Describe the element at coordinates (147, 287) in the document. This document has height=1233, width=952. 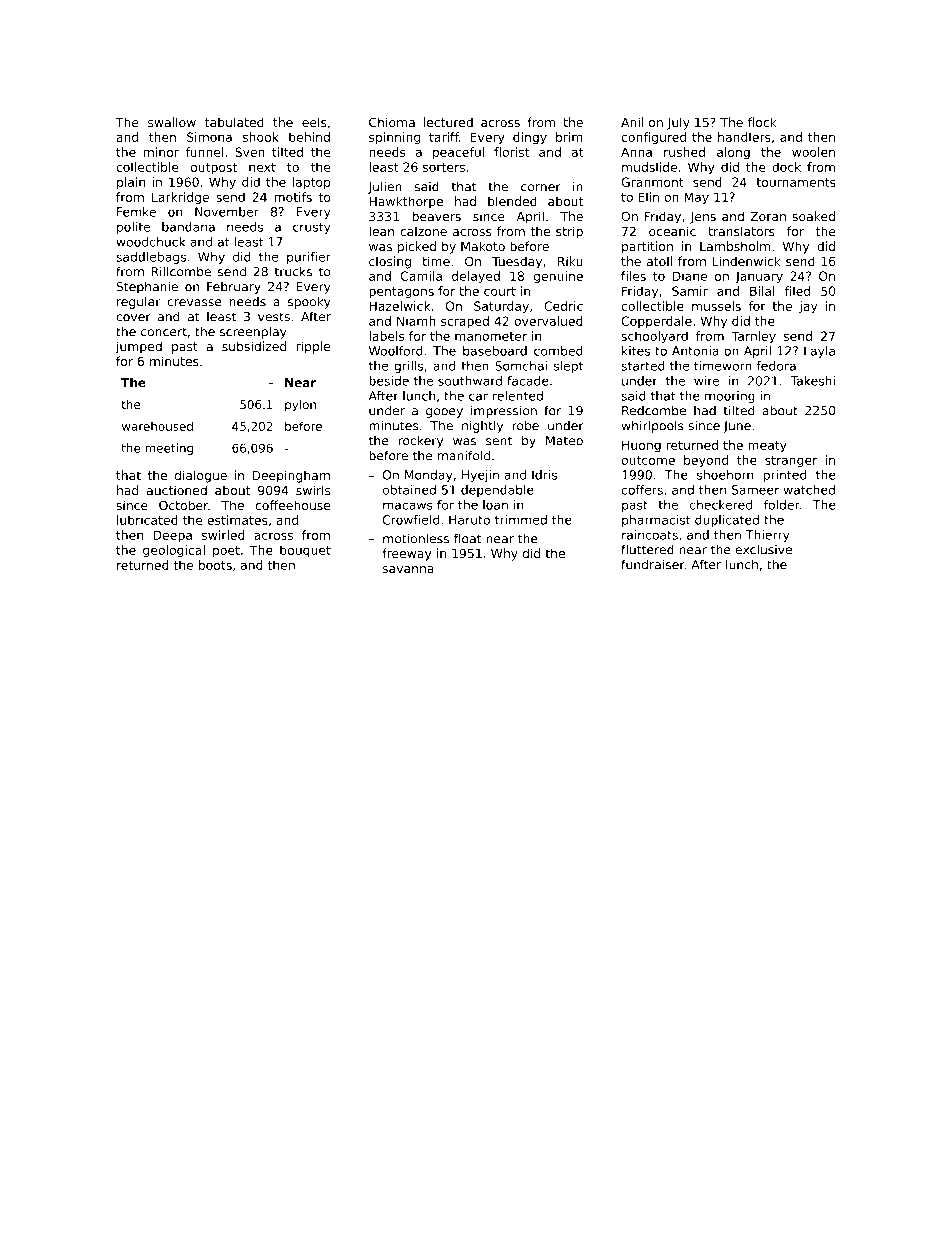
I see `Stephanie` at that location.
